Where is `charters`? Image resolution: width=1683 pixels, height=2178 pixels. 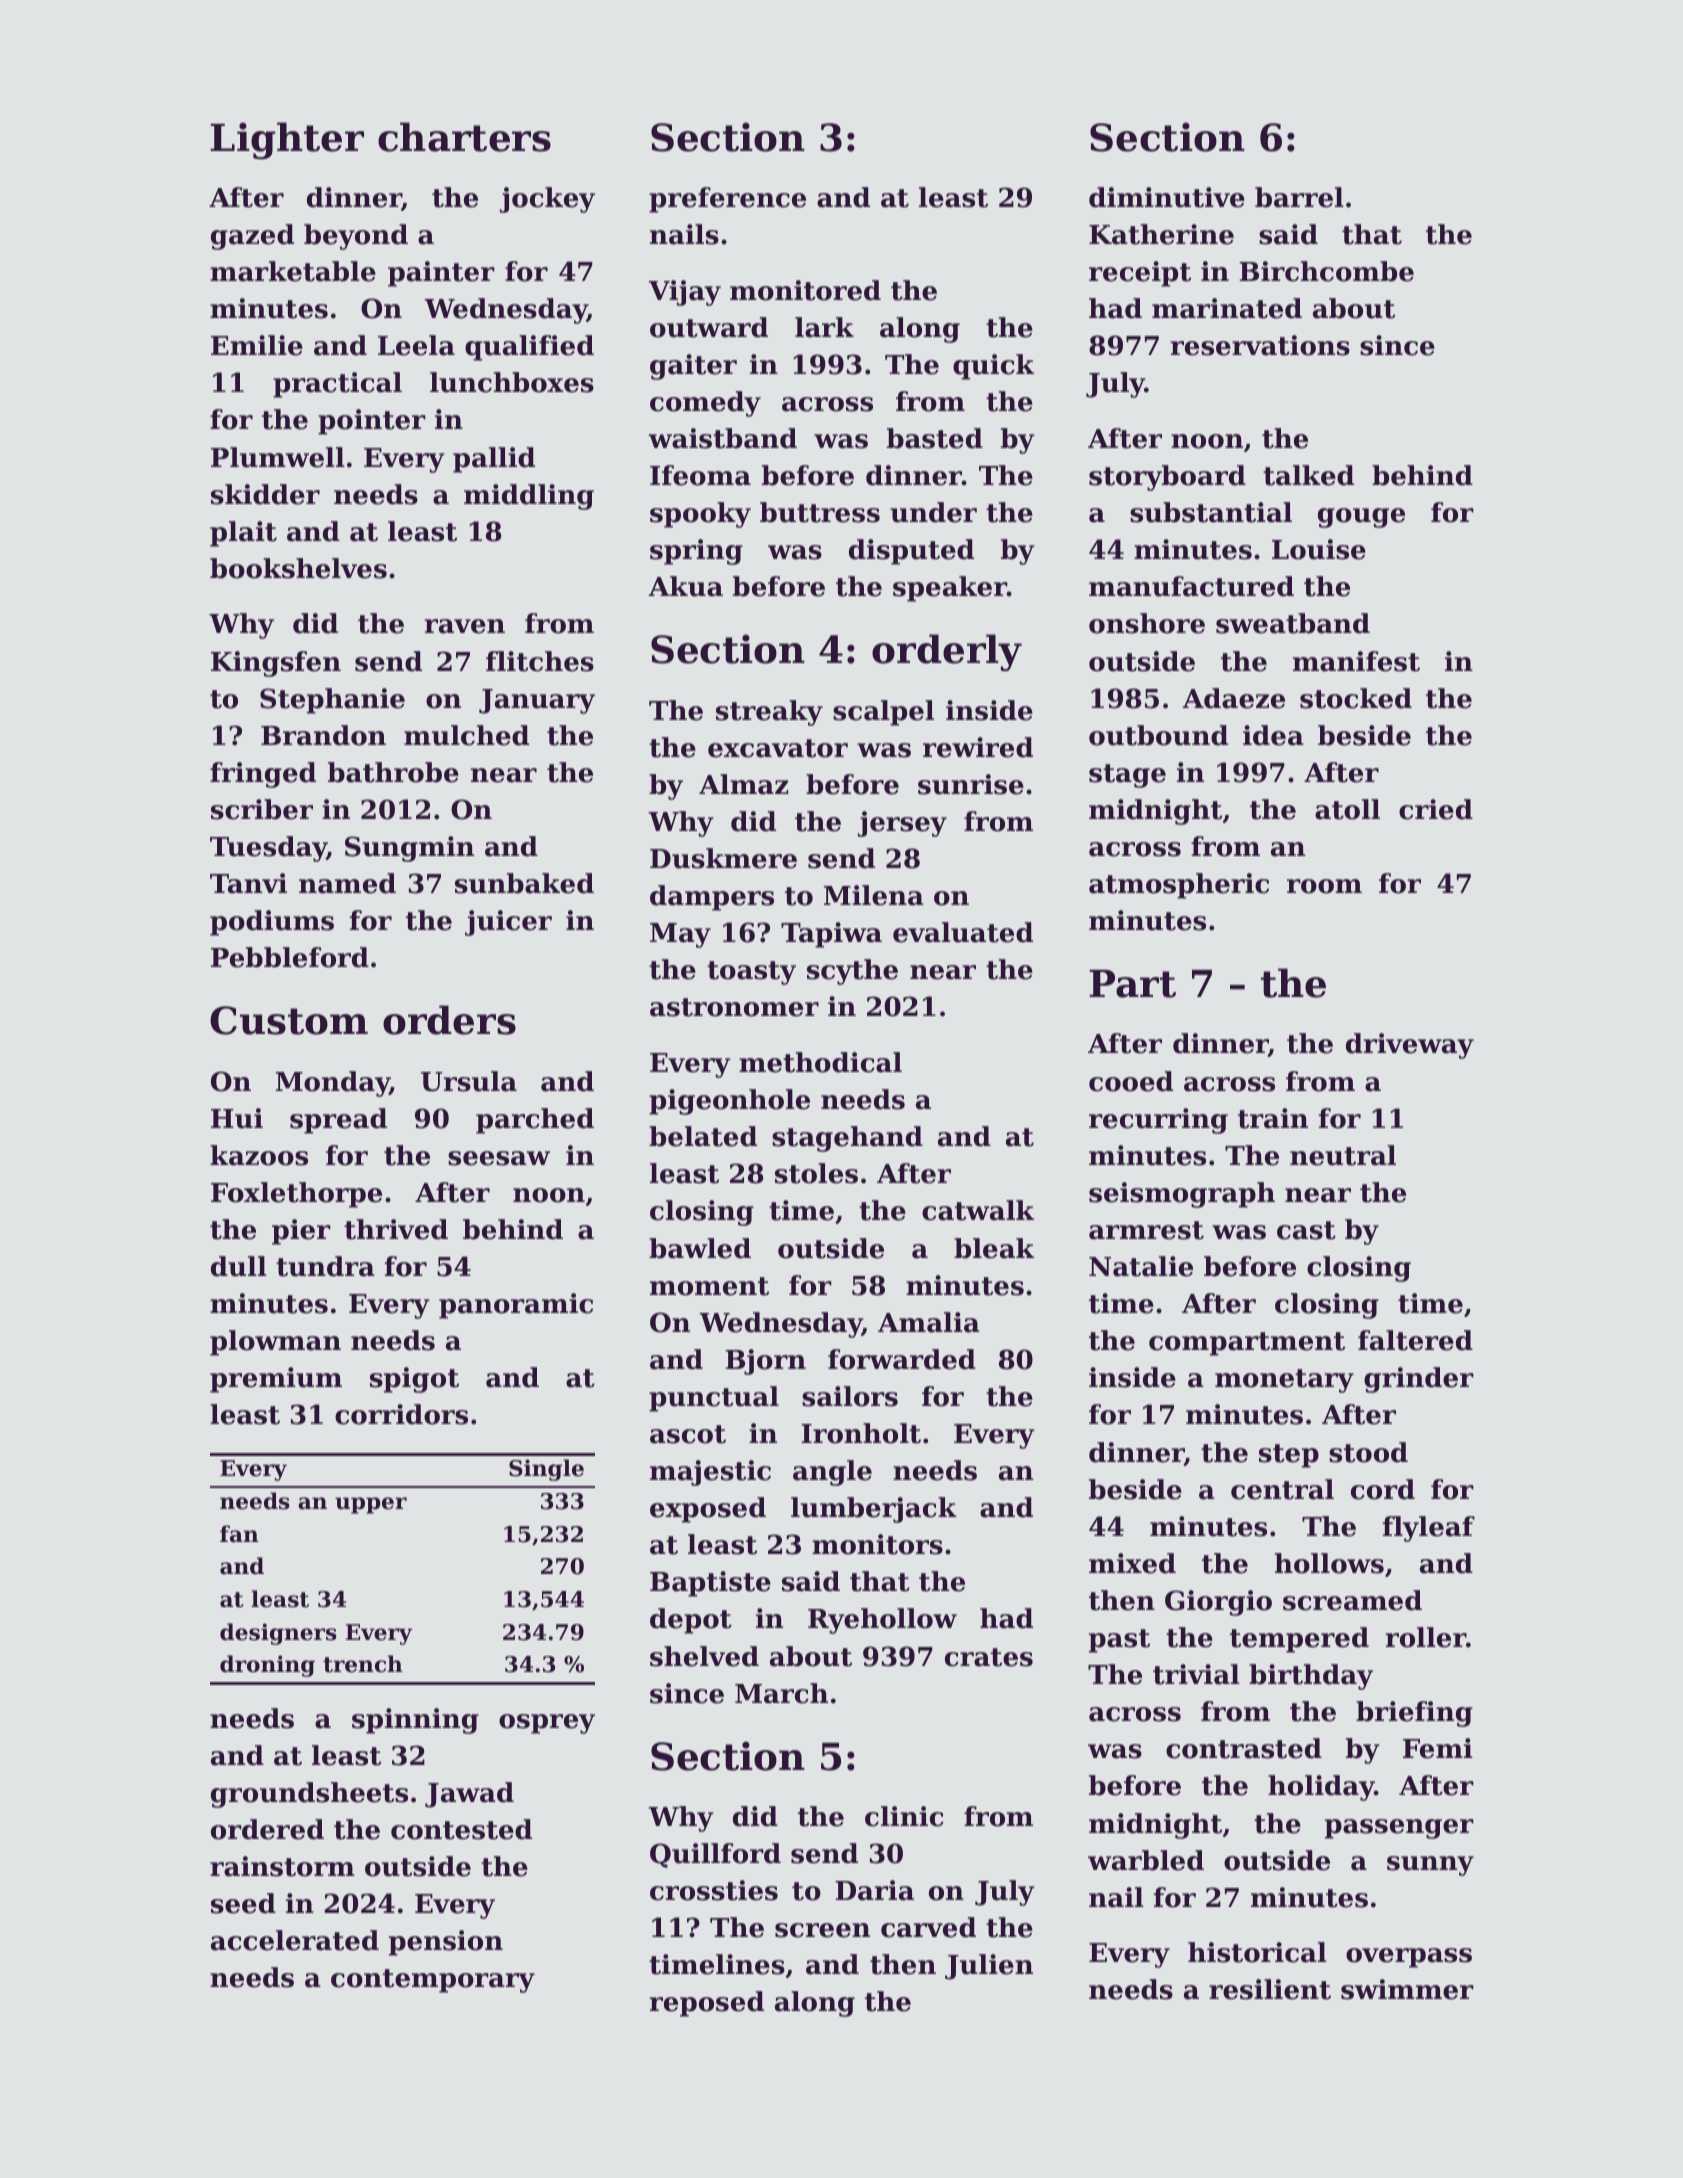
charters is located at coordinates (464, 137).
